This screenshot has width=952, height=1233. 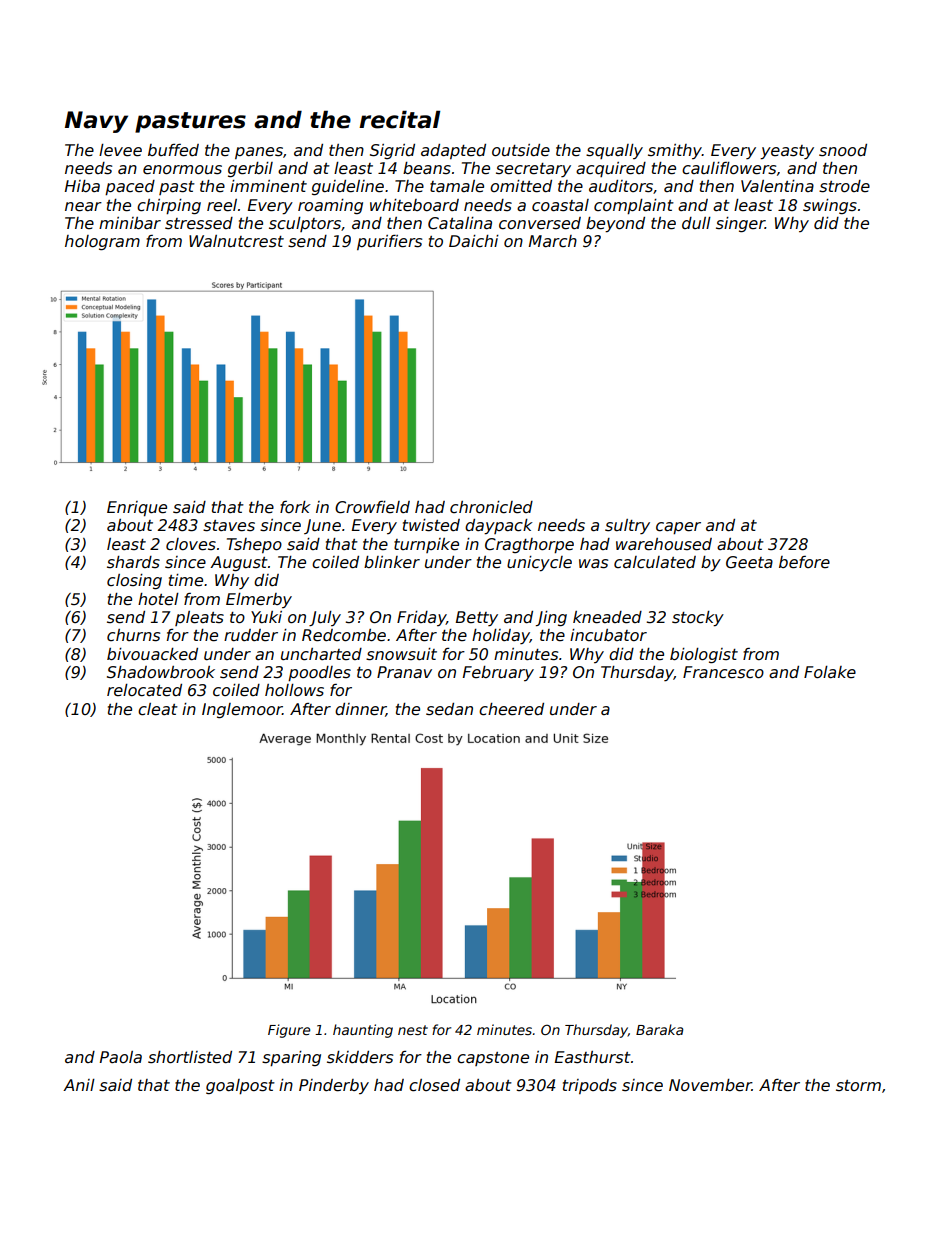 What do you see at coordinates (291, 1058) in the screenshot?
I see `sparing` at bounding box center [291, 1058].
